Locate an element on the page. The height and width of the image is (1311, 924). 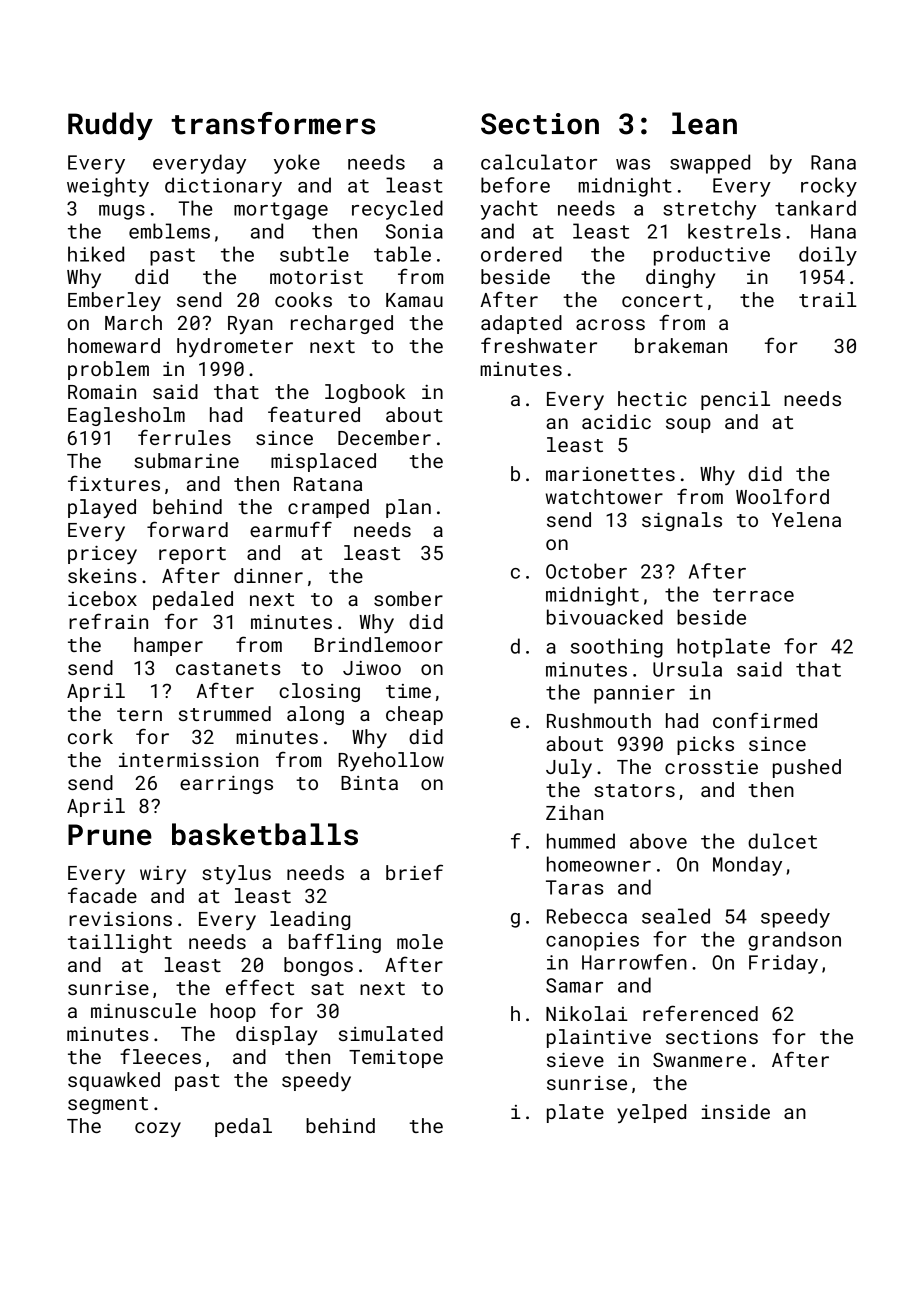
squawked is located at coordinates (114, 1081).
